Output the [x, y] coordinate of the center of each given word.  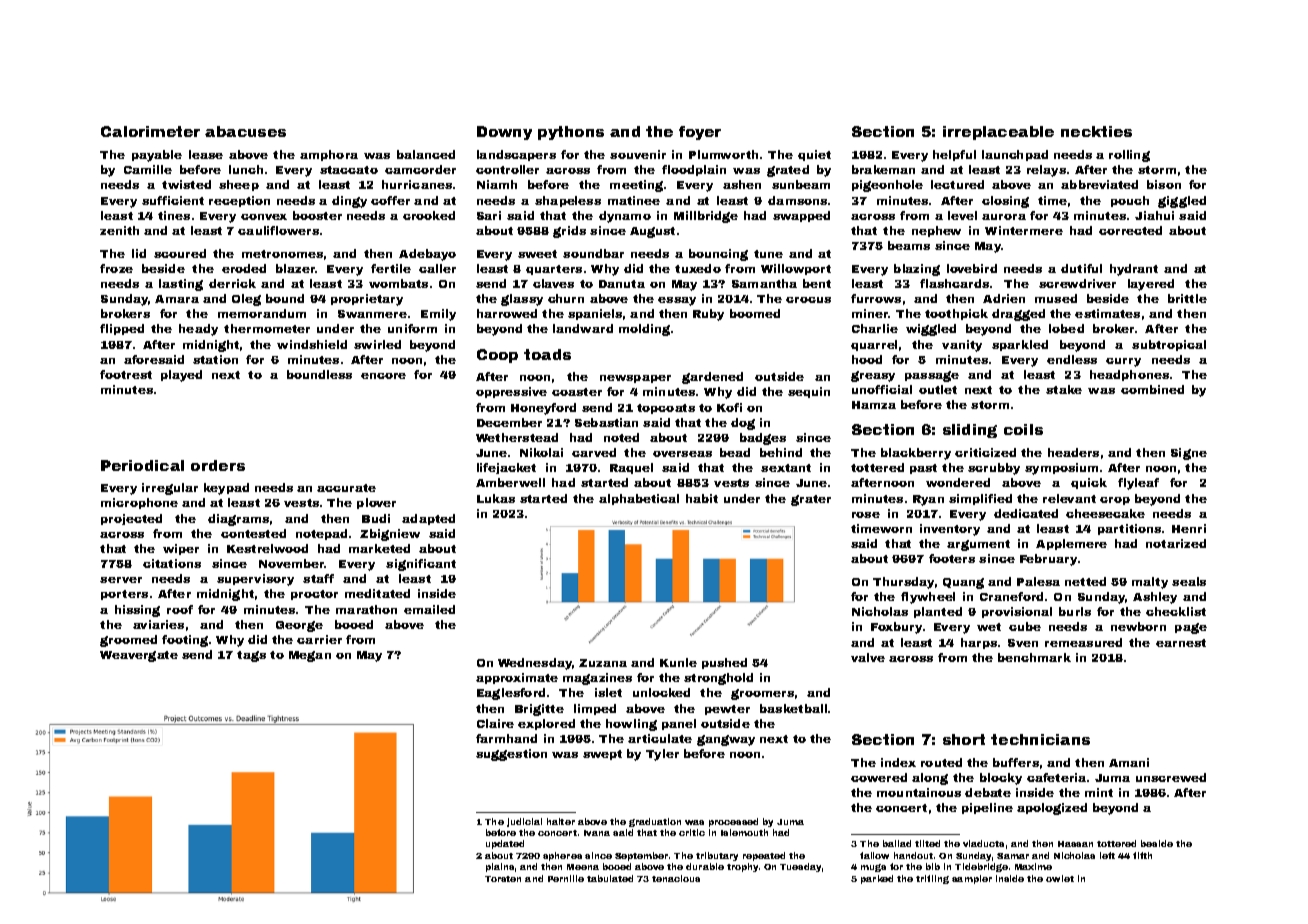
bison [1164, 184]
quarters [554, 270]
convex [264, 217]
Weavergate [139, 656]
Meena [583, 867]
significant [421, 565]
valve [868, 657]
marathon [366, 609]
